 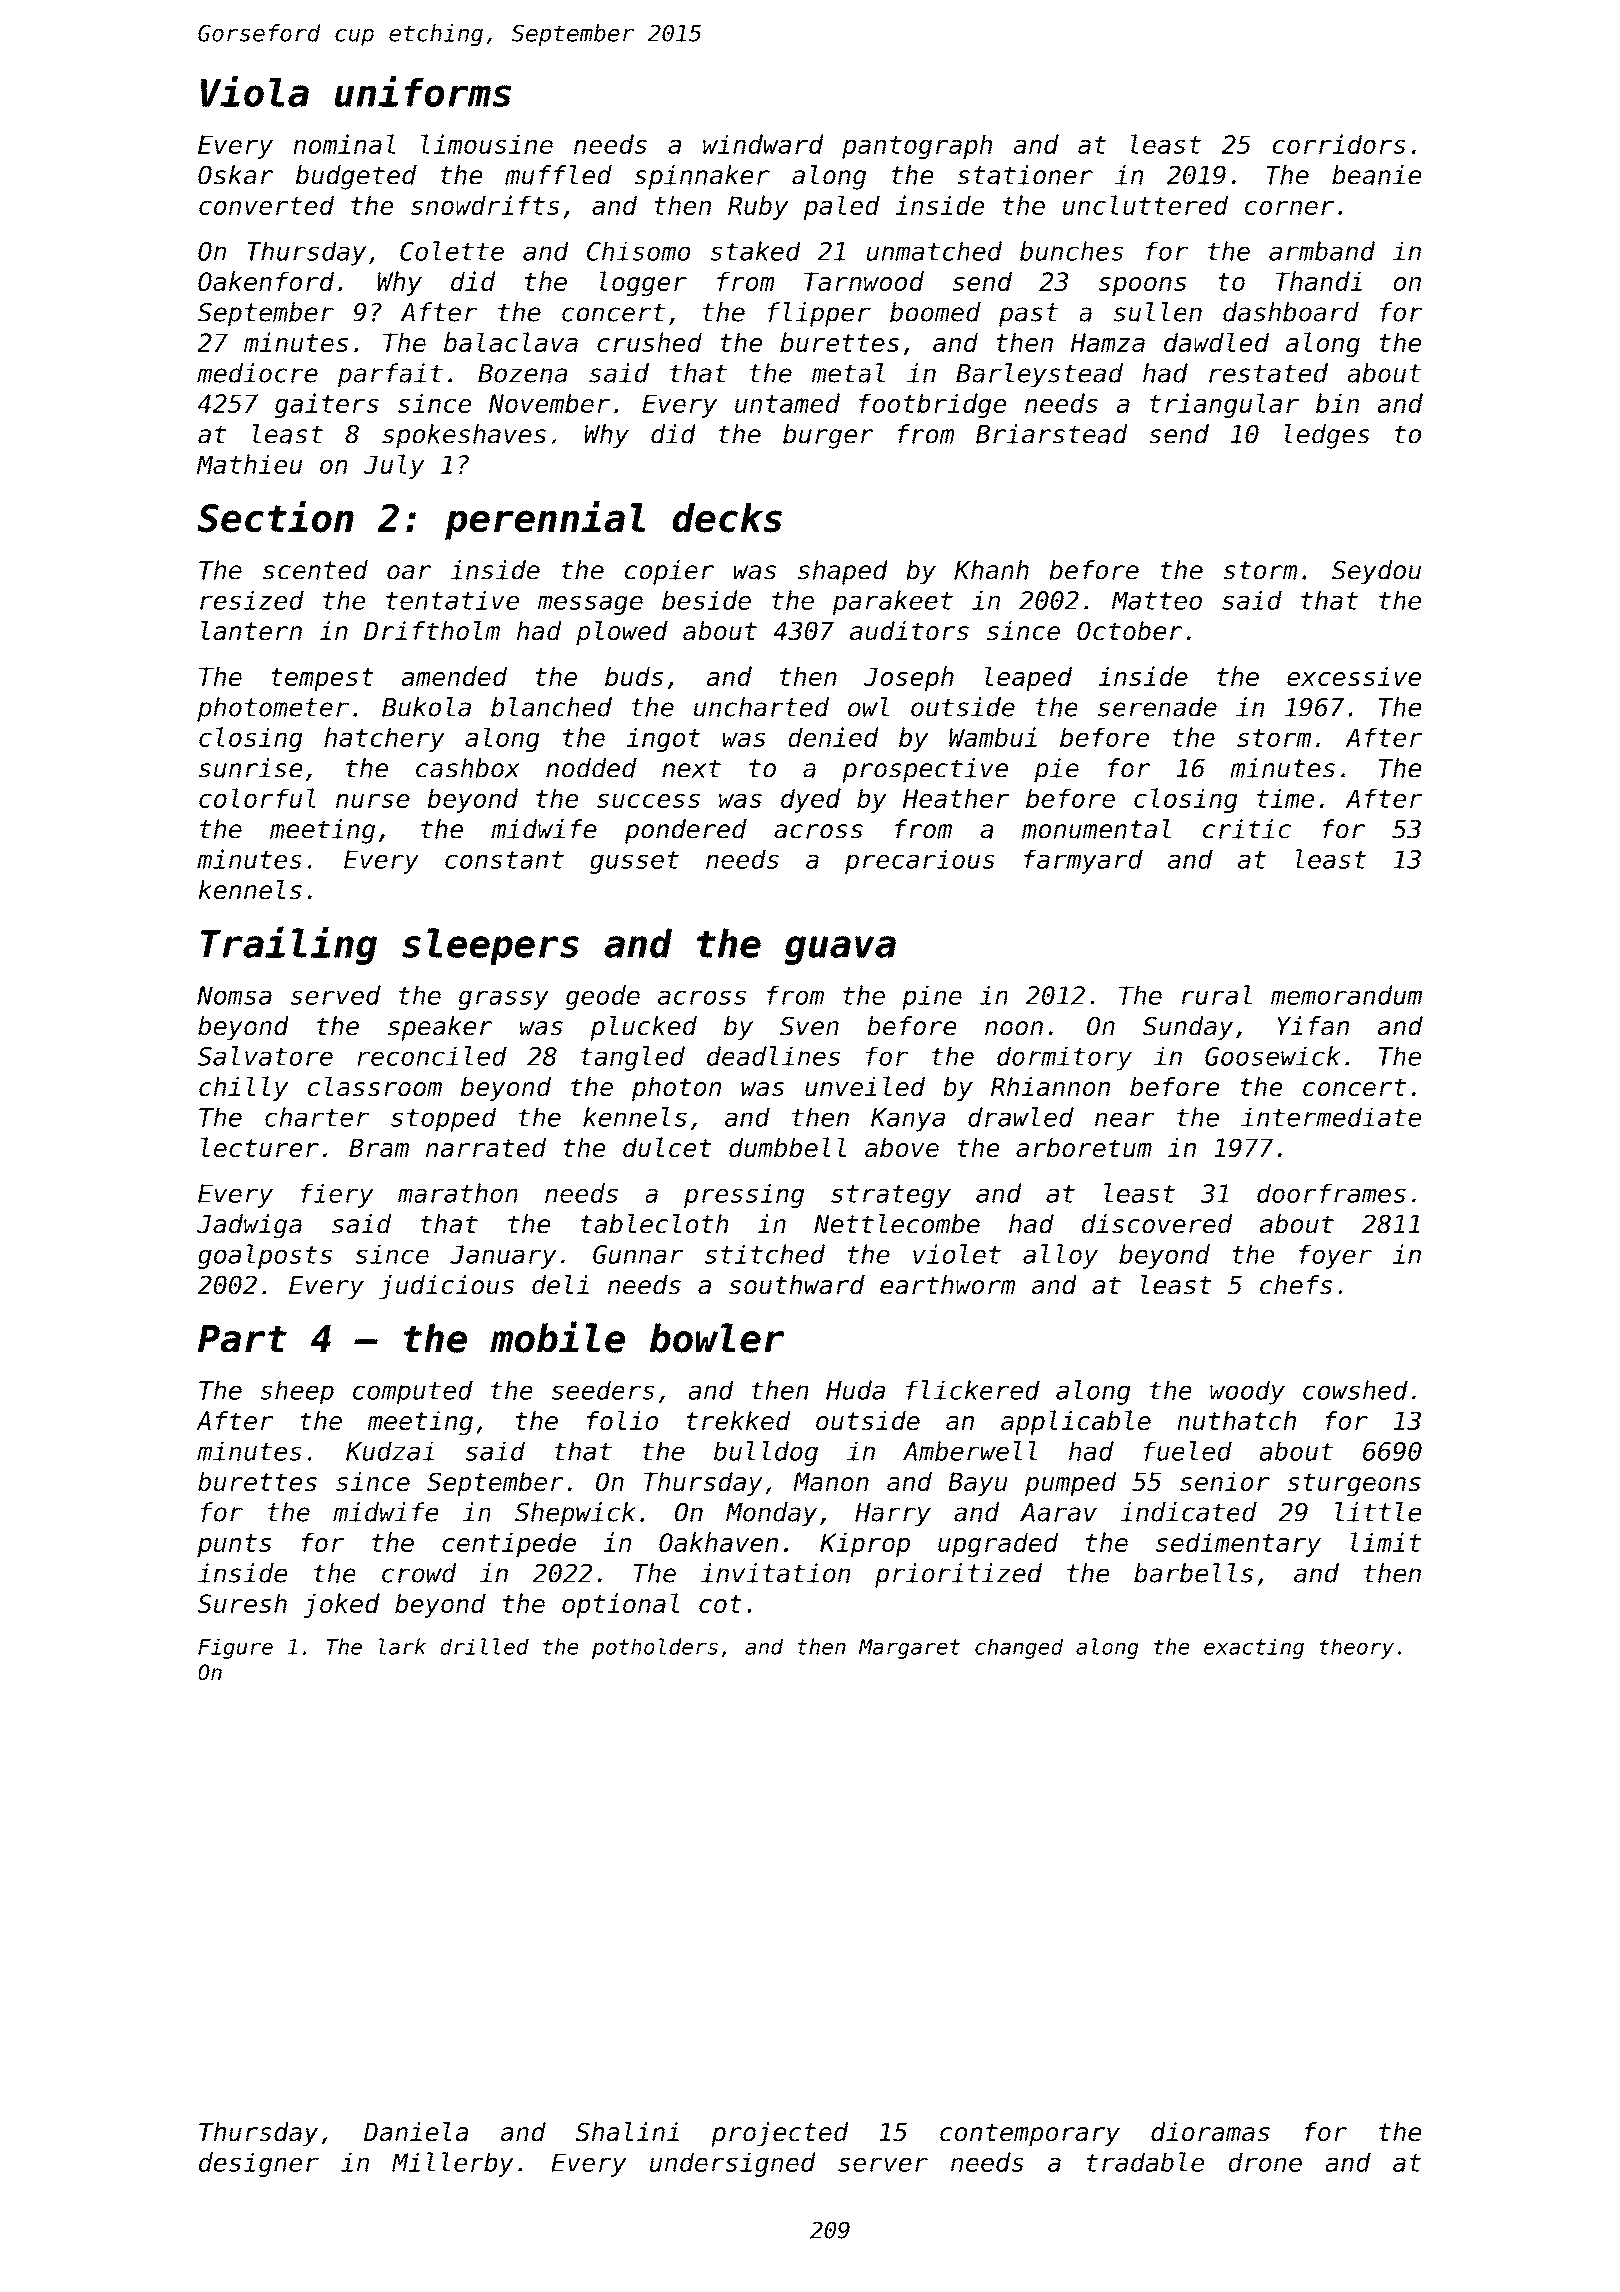 I want to click on arboretum, so click(x=1084, y=1148).
